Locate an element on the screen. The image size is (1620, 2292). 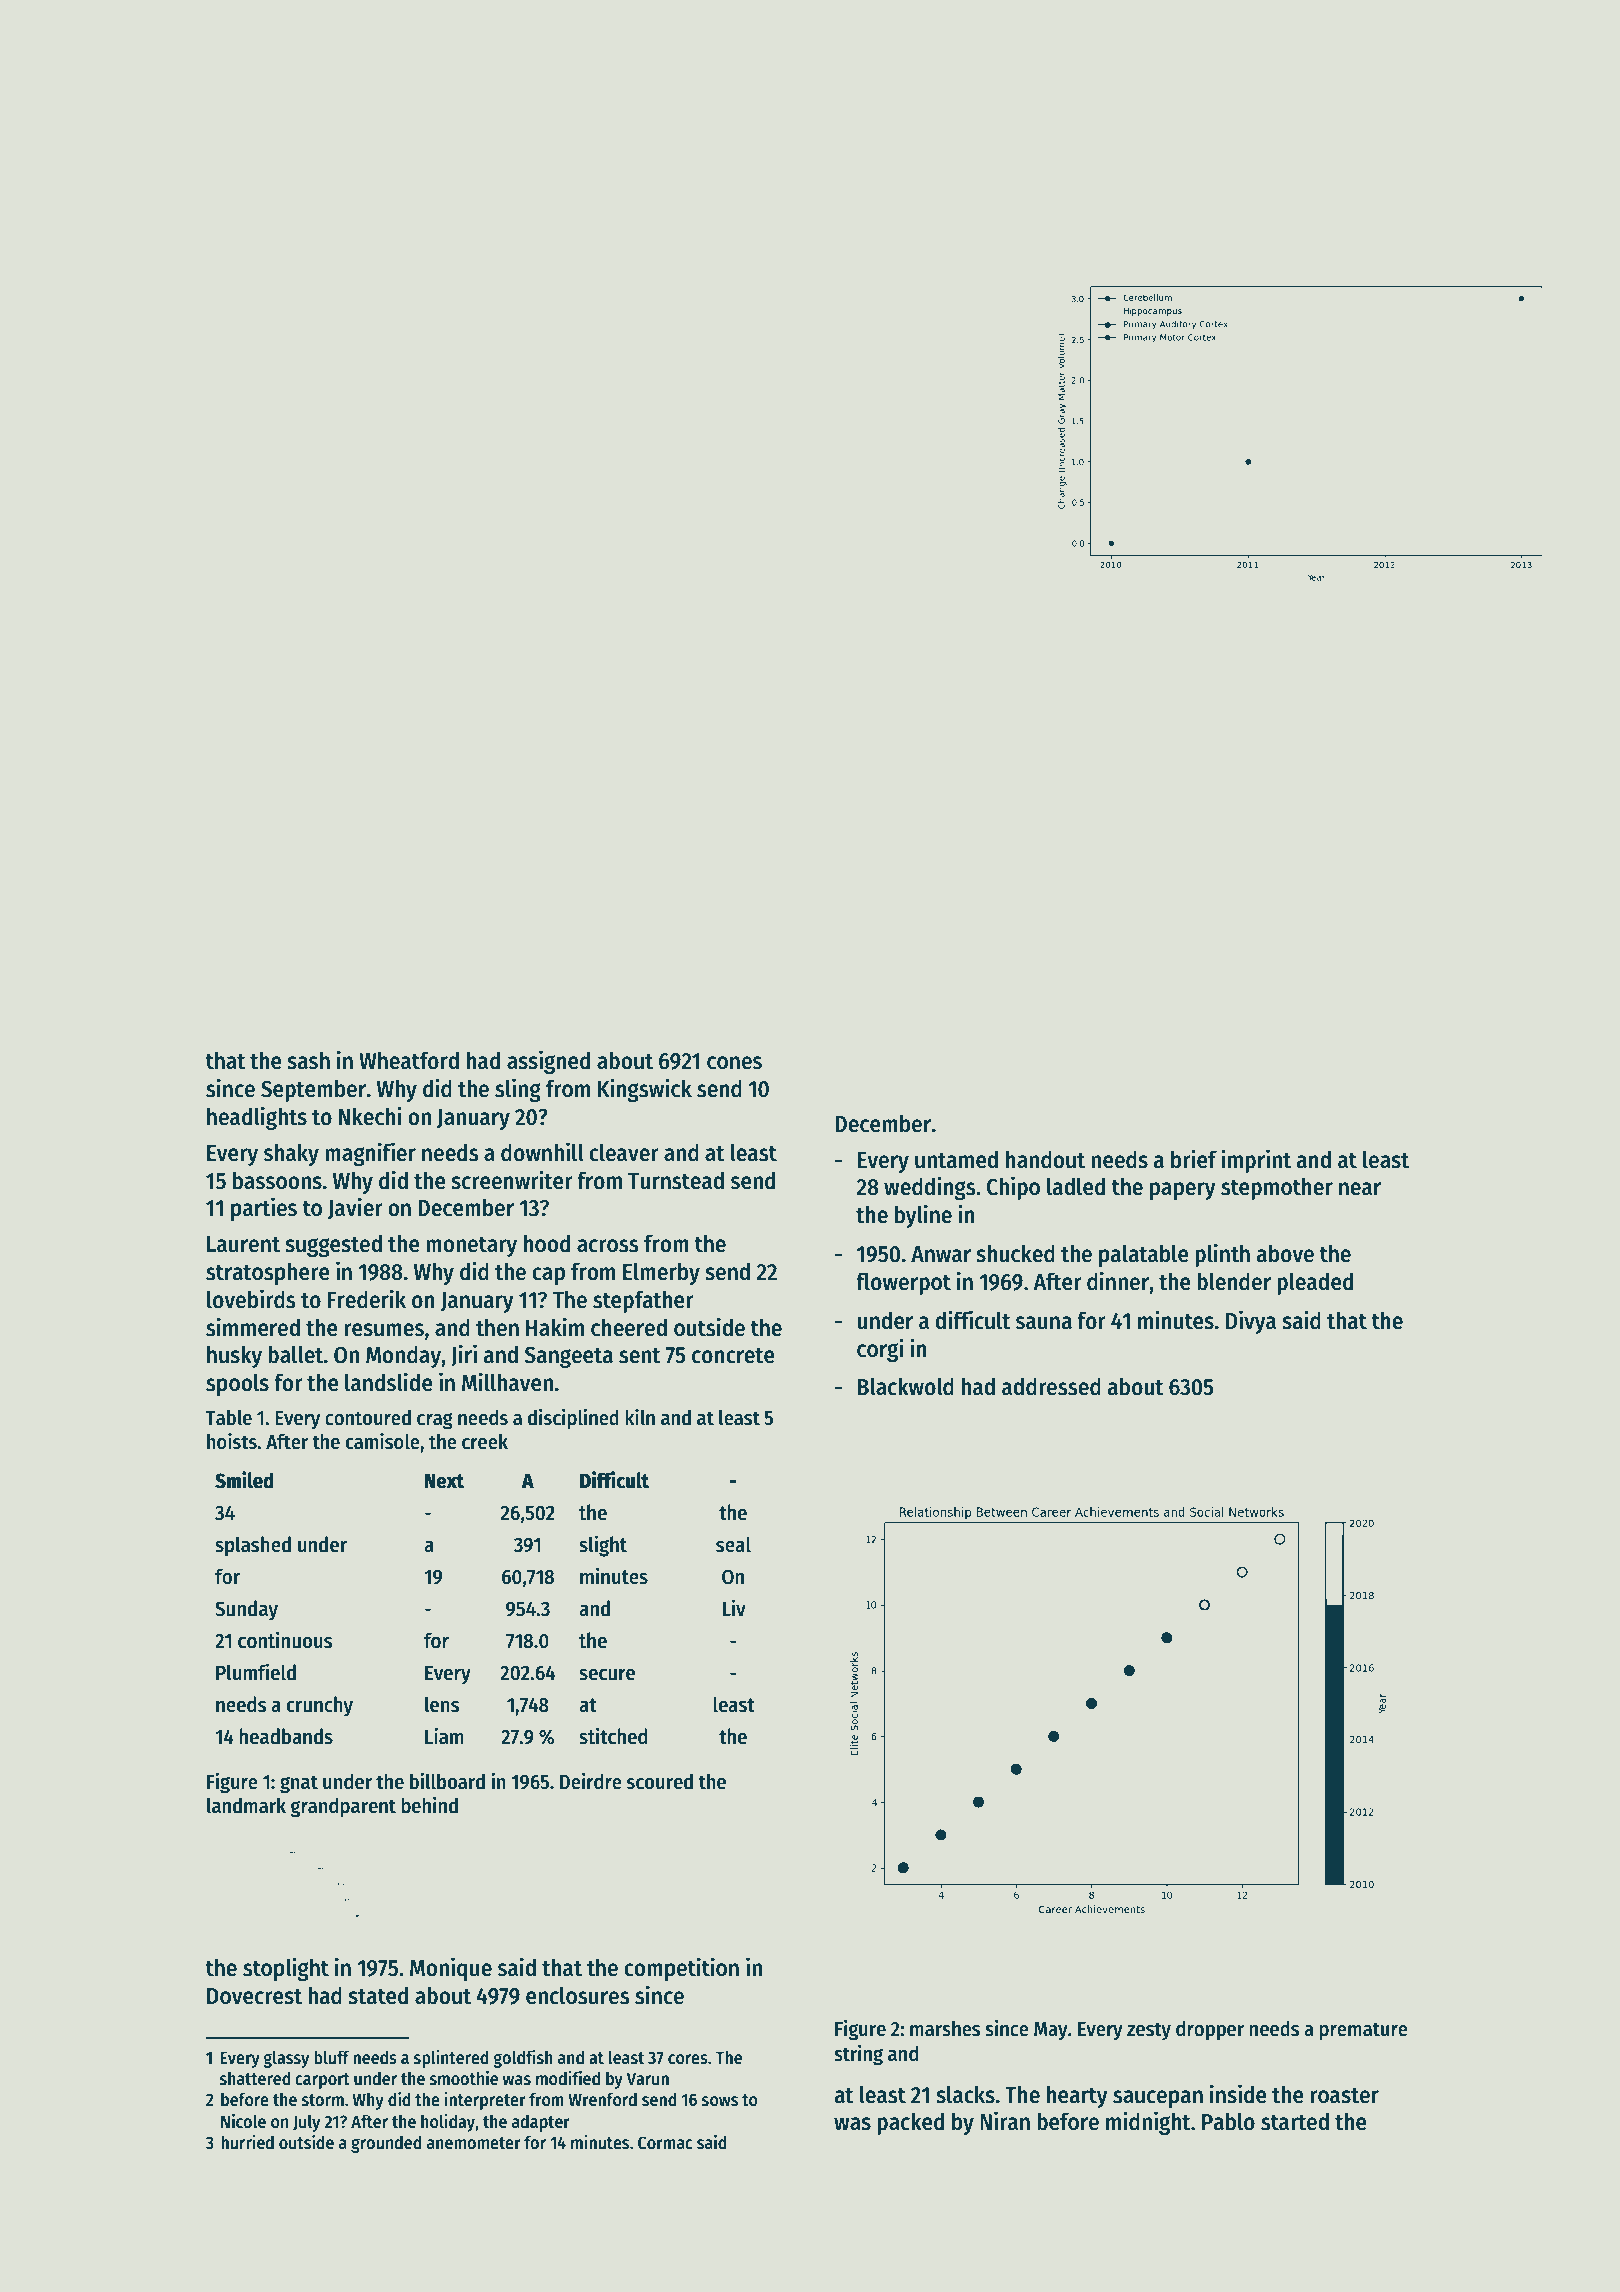
Dovecrest is located at coordinates (254, 1996).
